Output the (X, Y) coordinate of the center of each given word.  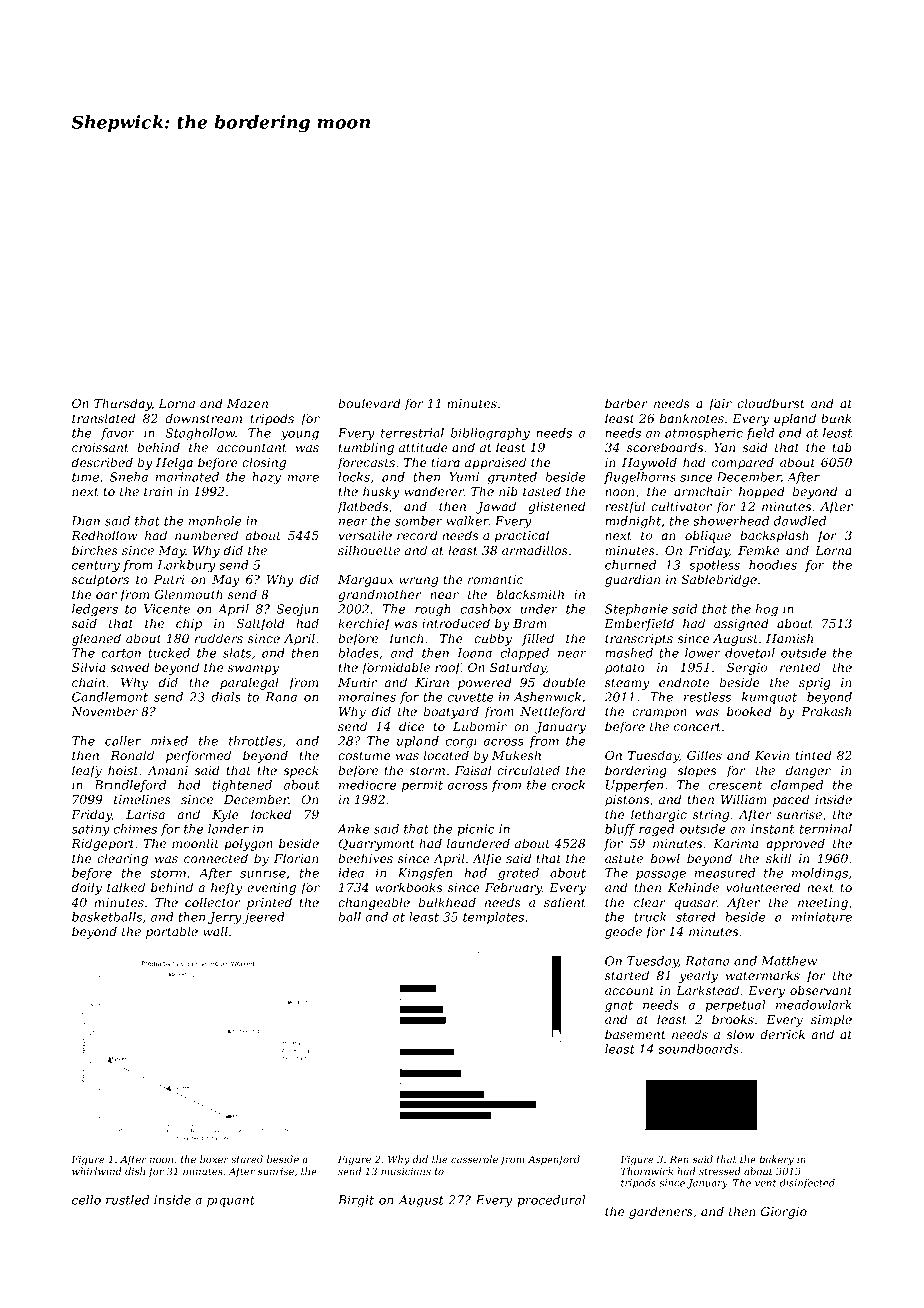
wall (215, 931)
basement (635, 1034)
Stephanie (636, 610)
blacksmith (530, 594)
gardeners (661, 1212)
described (102, 462)
